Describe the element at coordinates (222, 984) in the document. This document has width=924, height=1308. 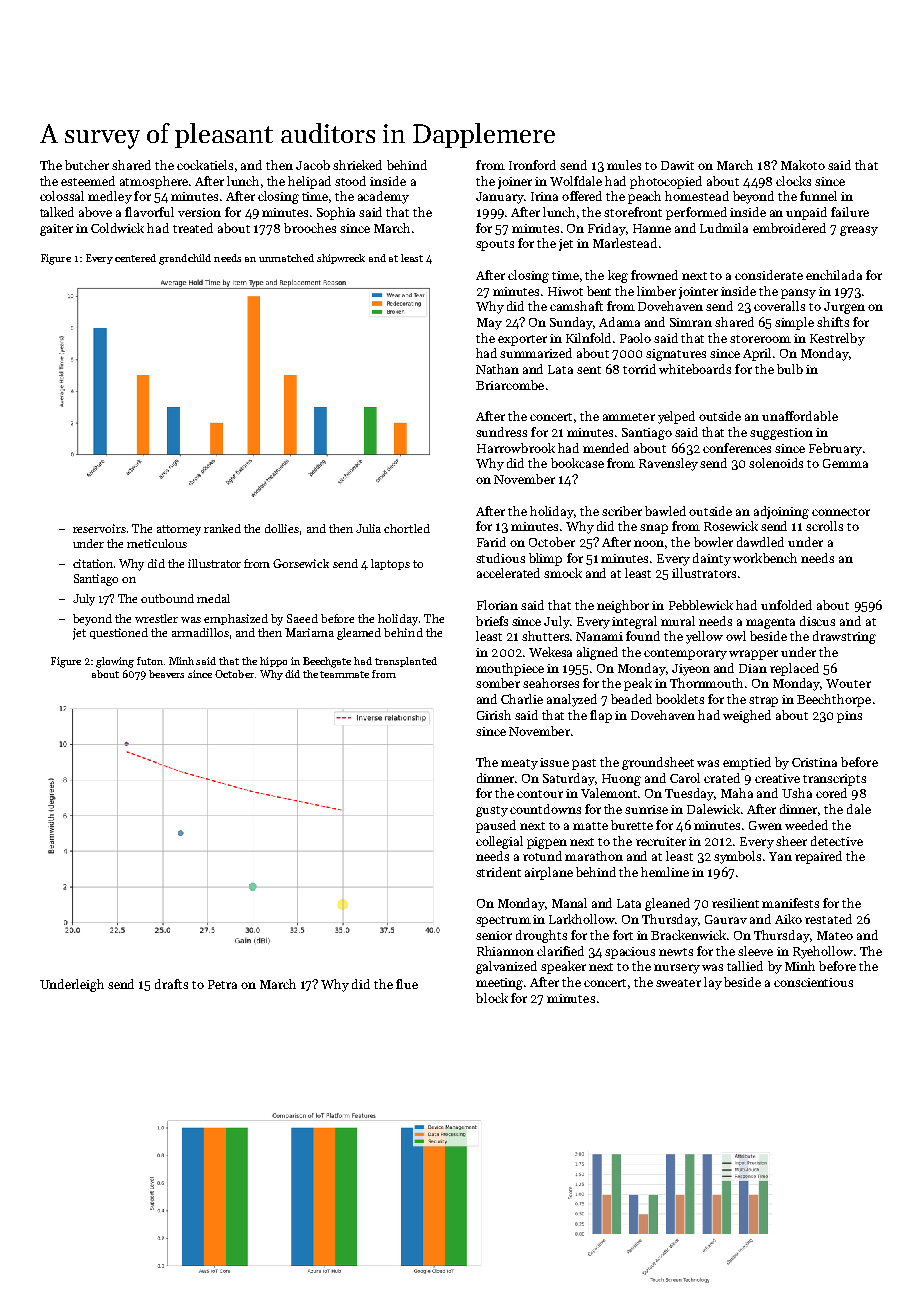
I see `Petra` at that location.
